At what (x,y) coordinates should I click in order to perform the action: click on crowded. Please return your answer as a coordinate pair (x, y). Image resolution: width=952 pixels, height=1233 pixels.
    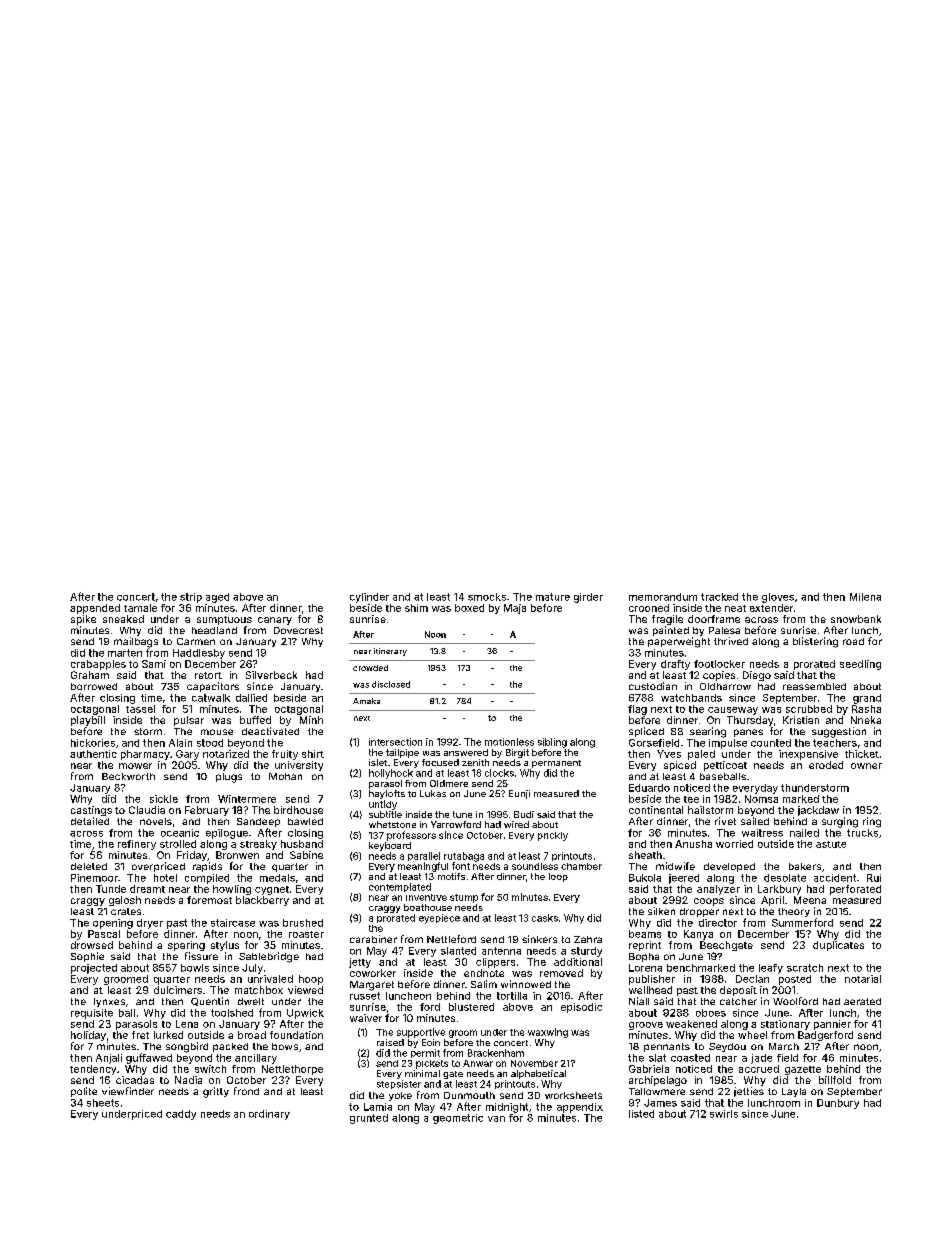
    Looking at the image, I should click on (370, 668).
